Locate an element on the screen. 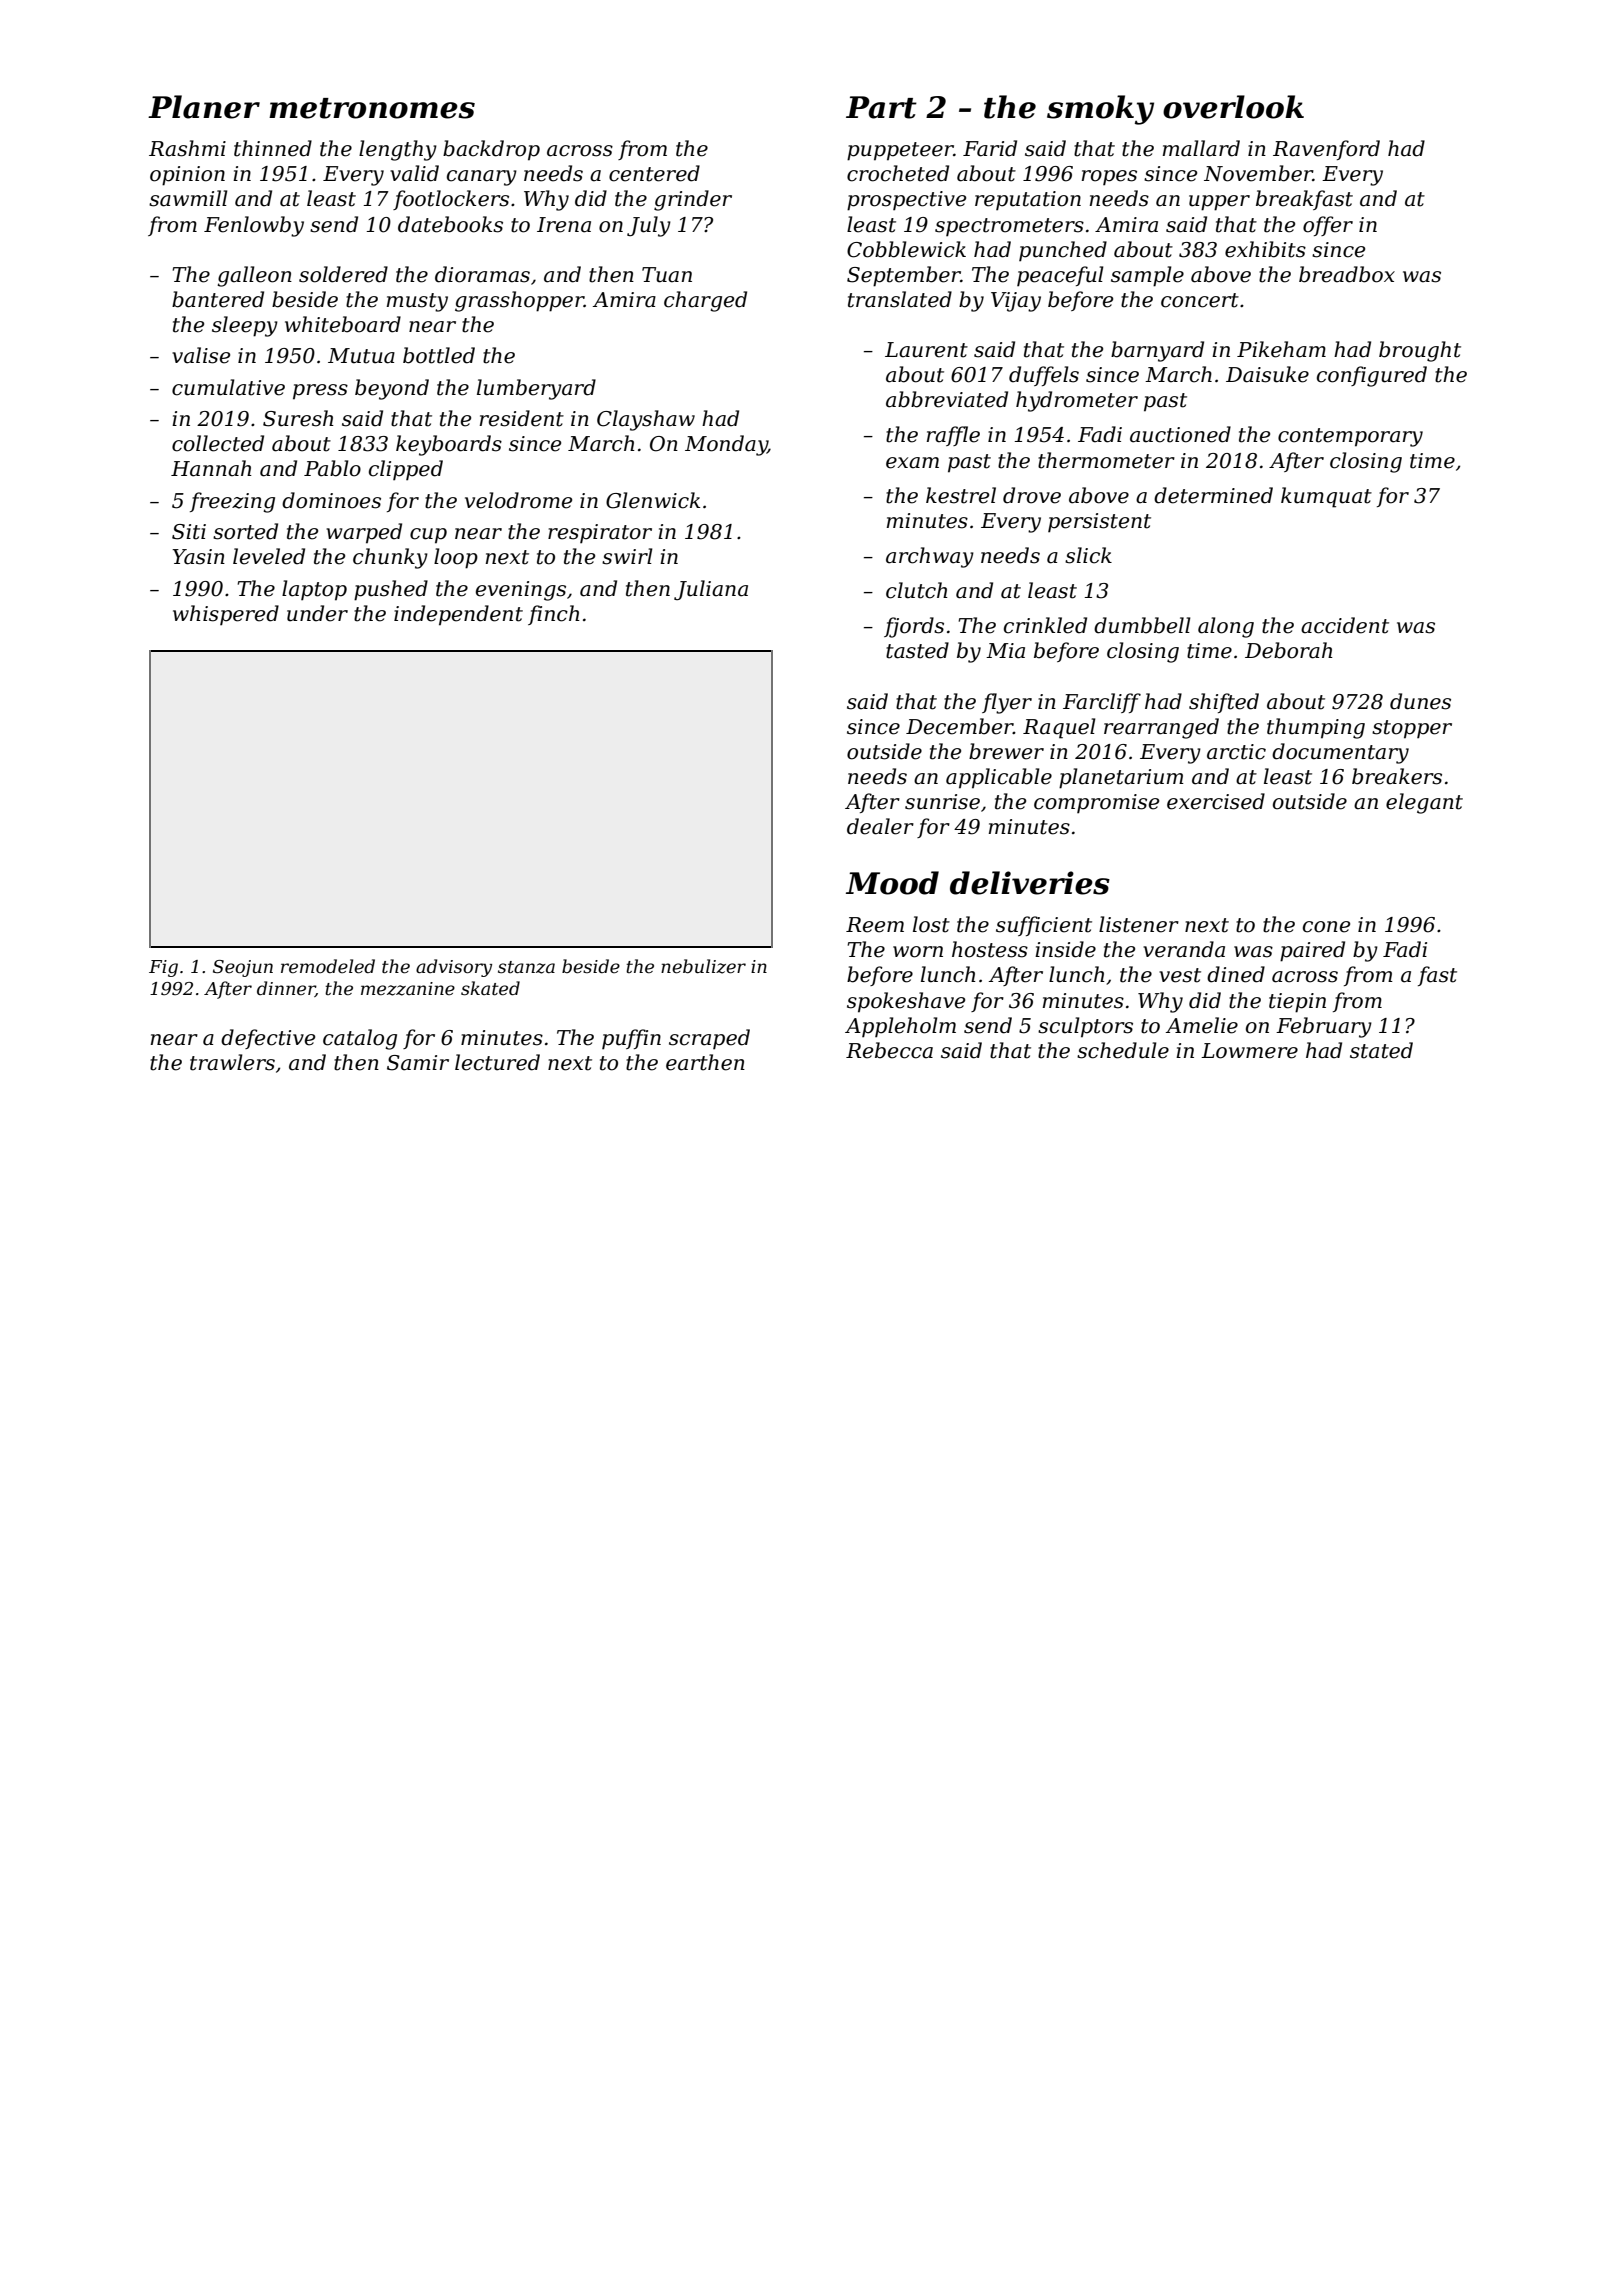 This screenshot has height=2292, width=1620. warped is located at coordinates (364, 533).
